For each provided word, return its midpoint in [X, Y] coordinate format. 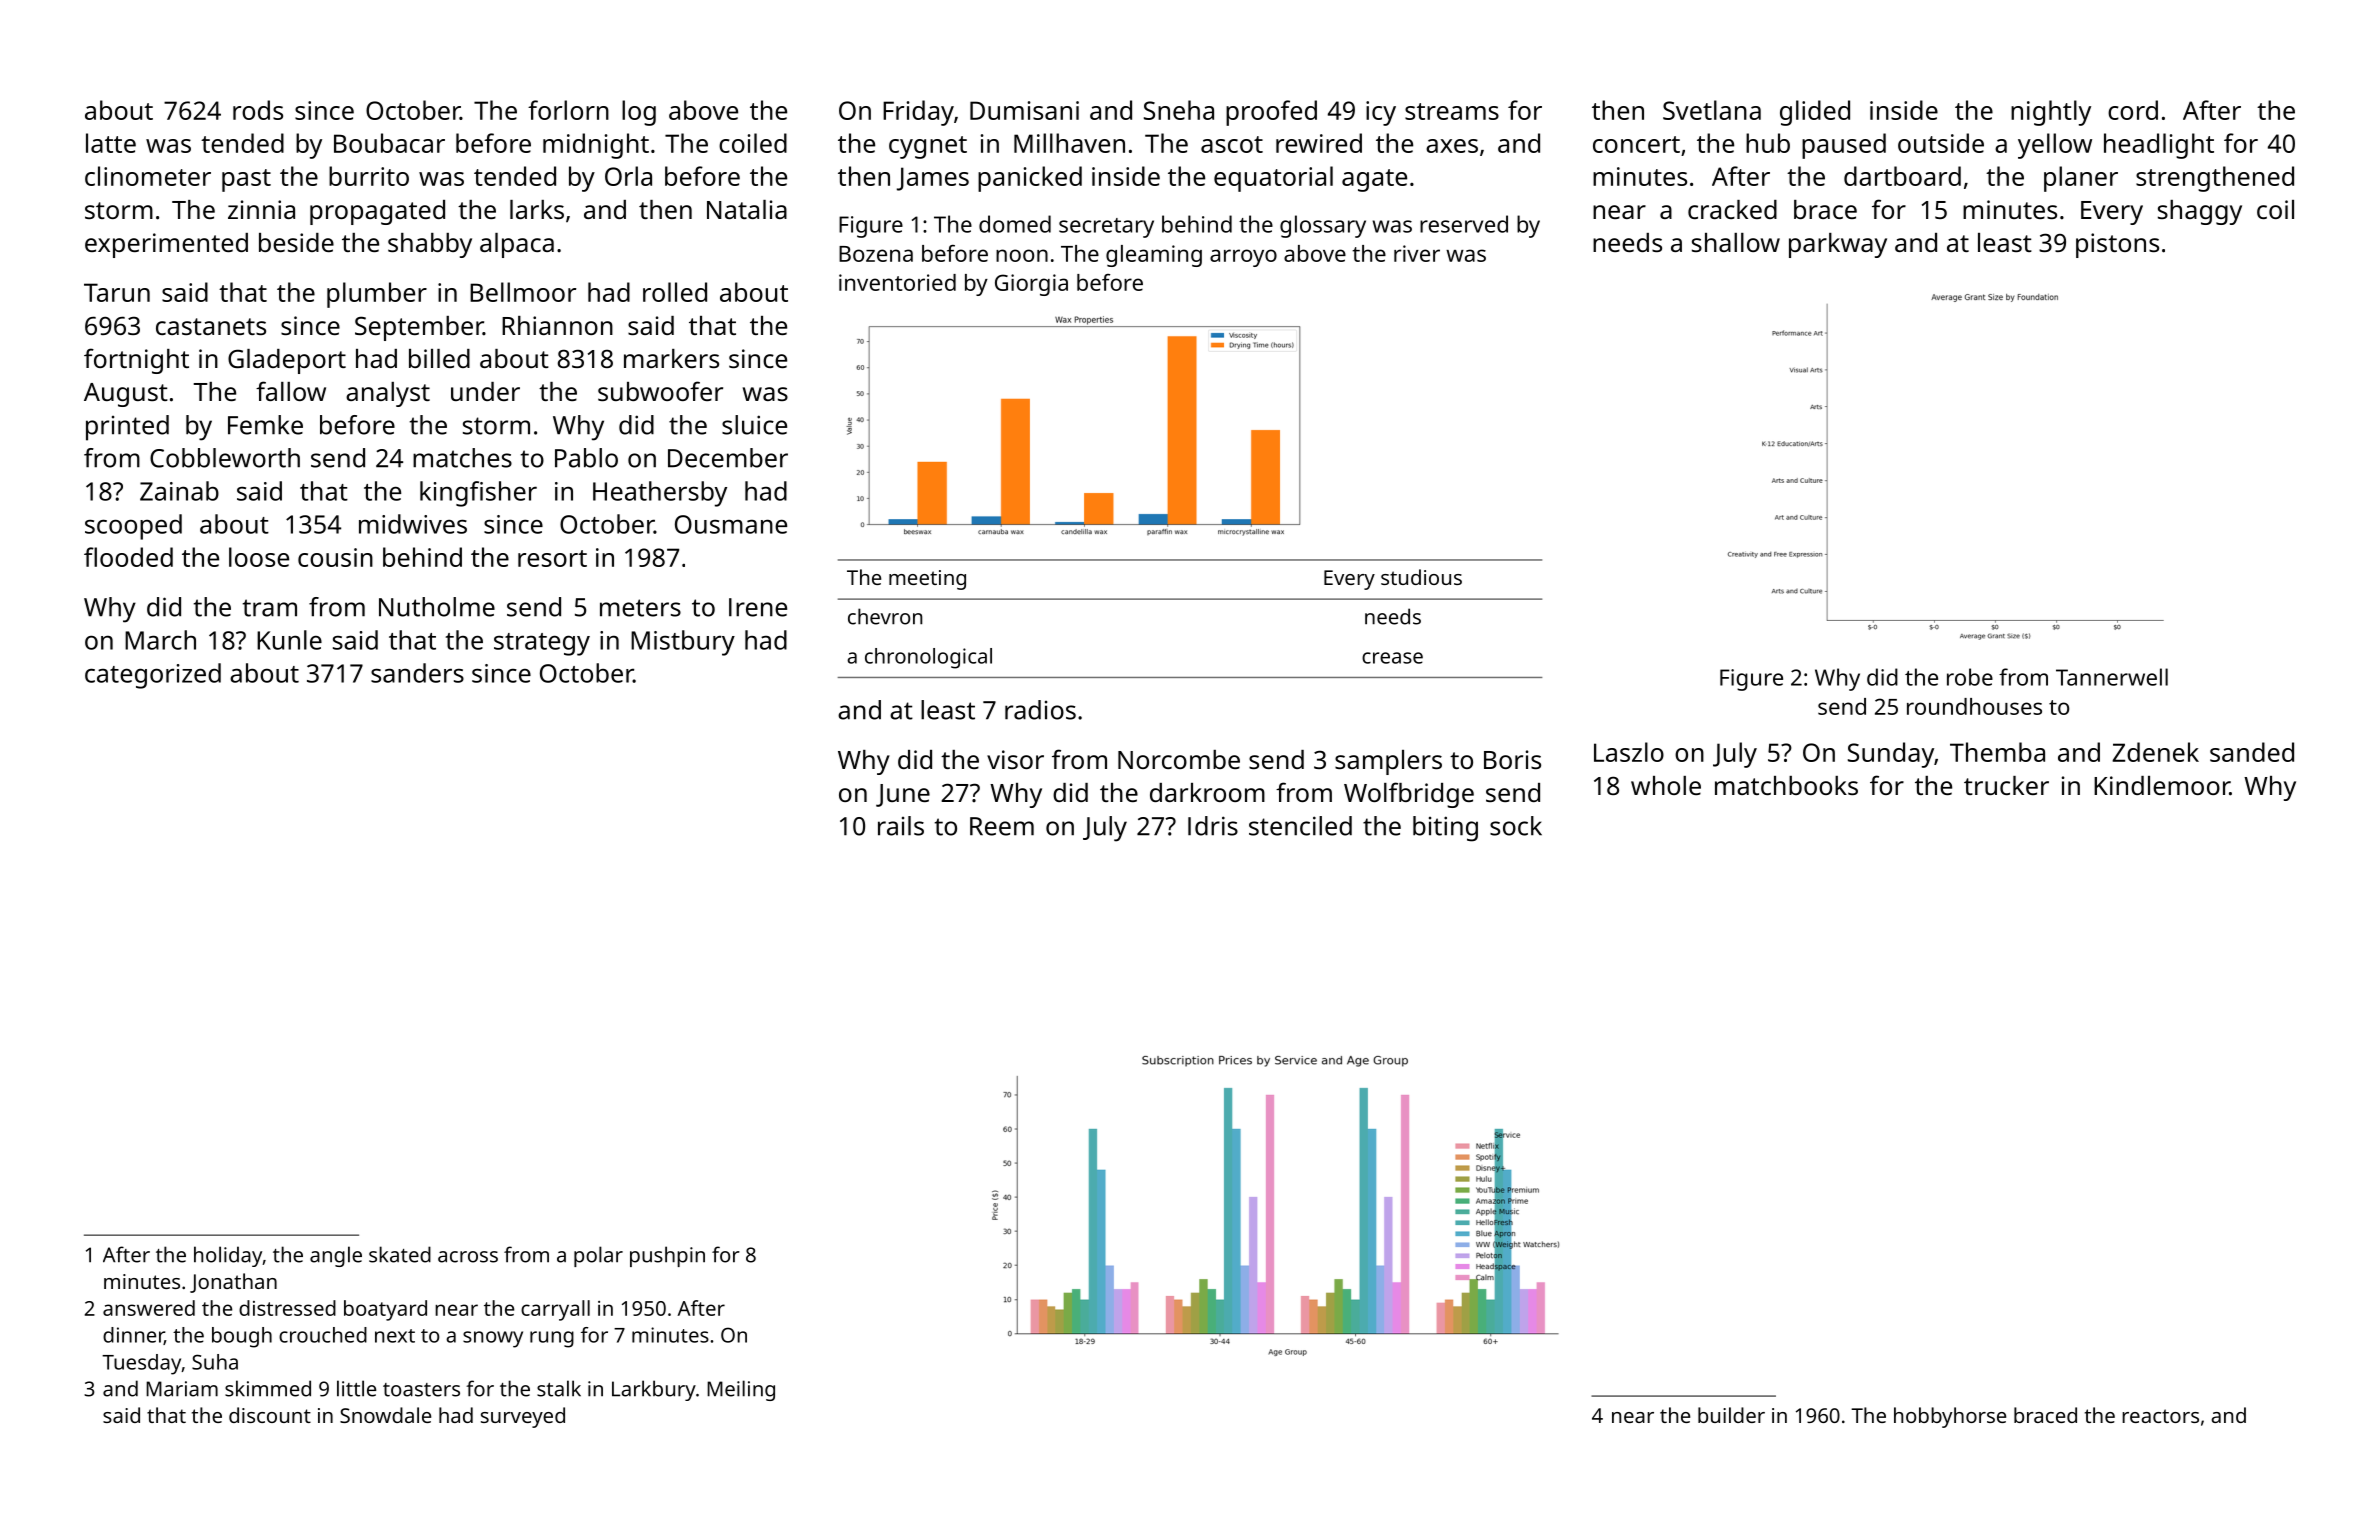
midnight [596, 146]
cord [2133, 110]
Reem [1002, 826]
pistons [2117, 245]
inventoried [897, 282]
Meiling [741, 1390]
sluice [754, 425]
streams [1452, 111]
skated [400, 1254]
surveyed [523, 1417]
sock [1516, 826]
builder [1731, 1415]
